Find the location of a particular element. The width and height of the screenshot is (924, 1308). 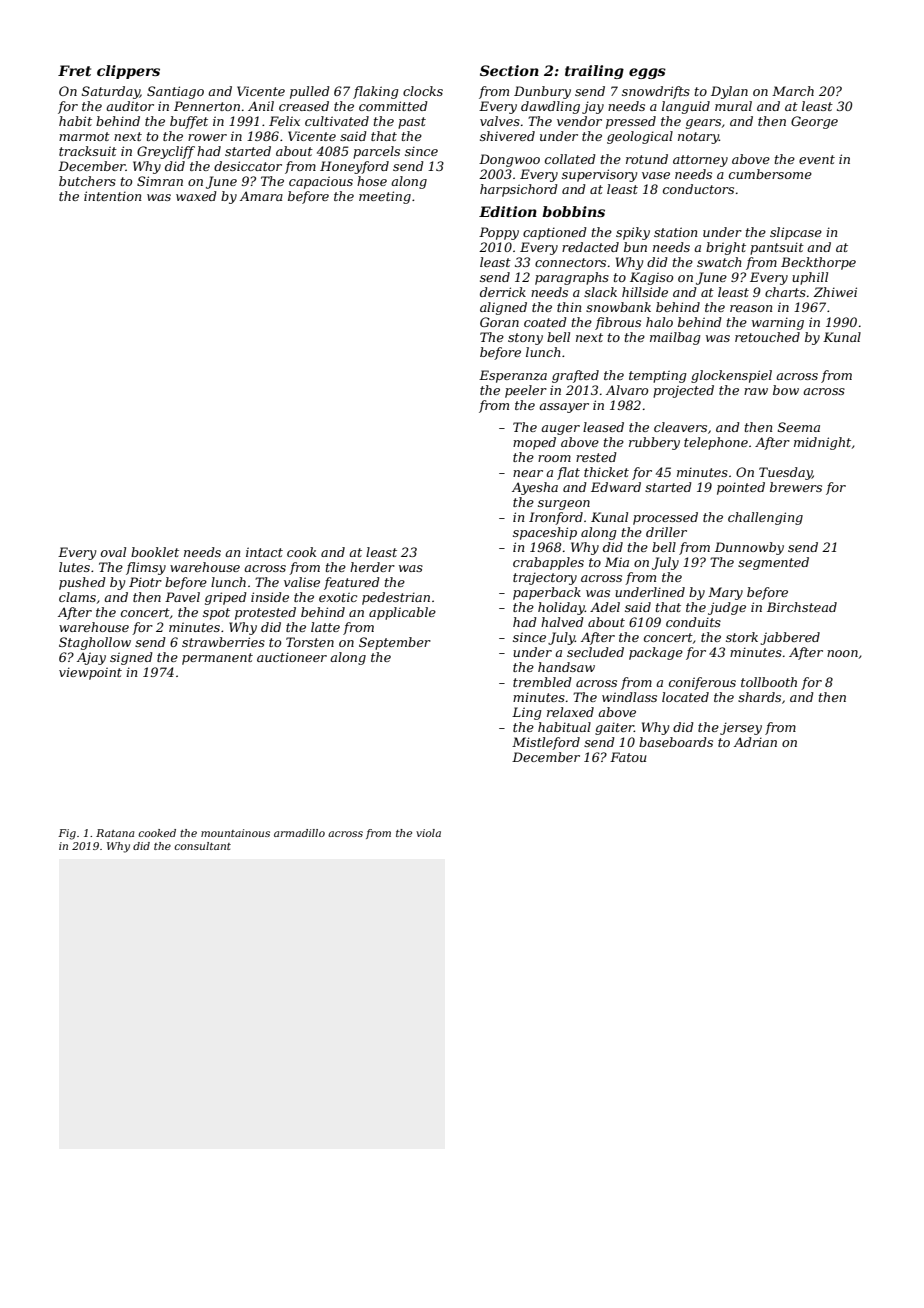

viola is located at coordinates (428, 833).
